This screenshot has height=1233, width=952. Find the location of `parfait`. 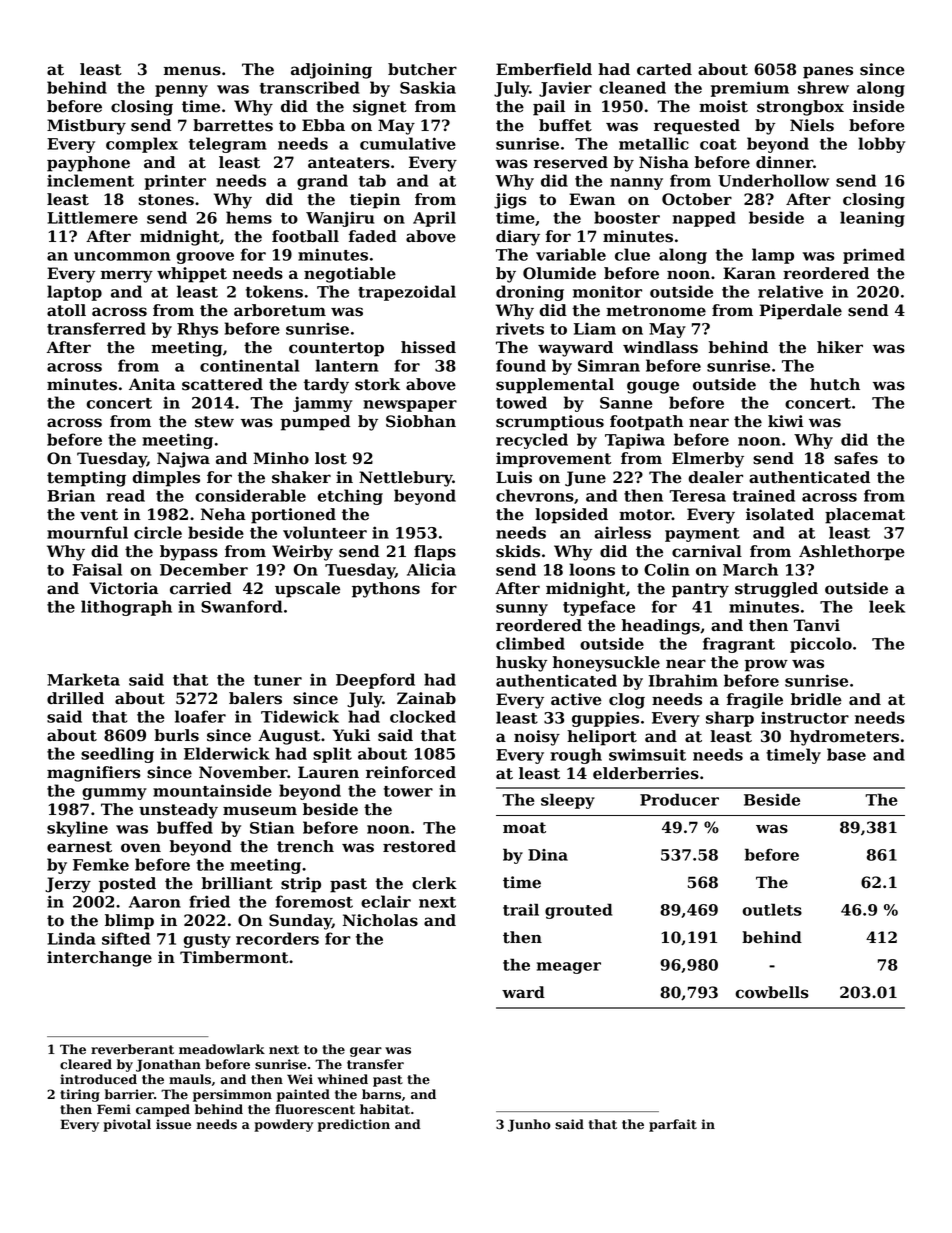

parfait is located at coordinates (673, 1125).
